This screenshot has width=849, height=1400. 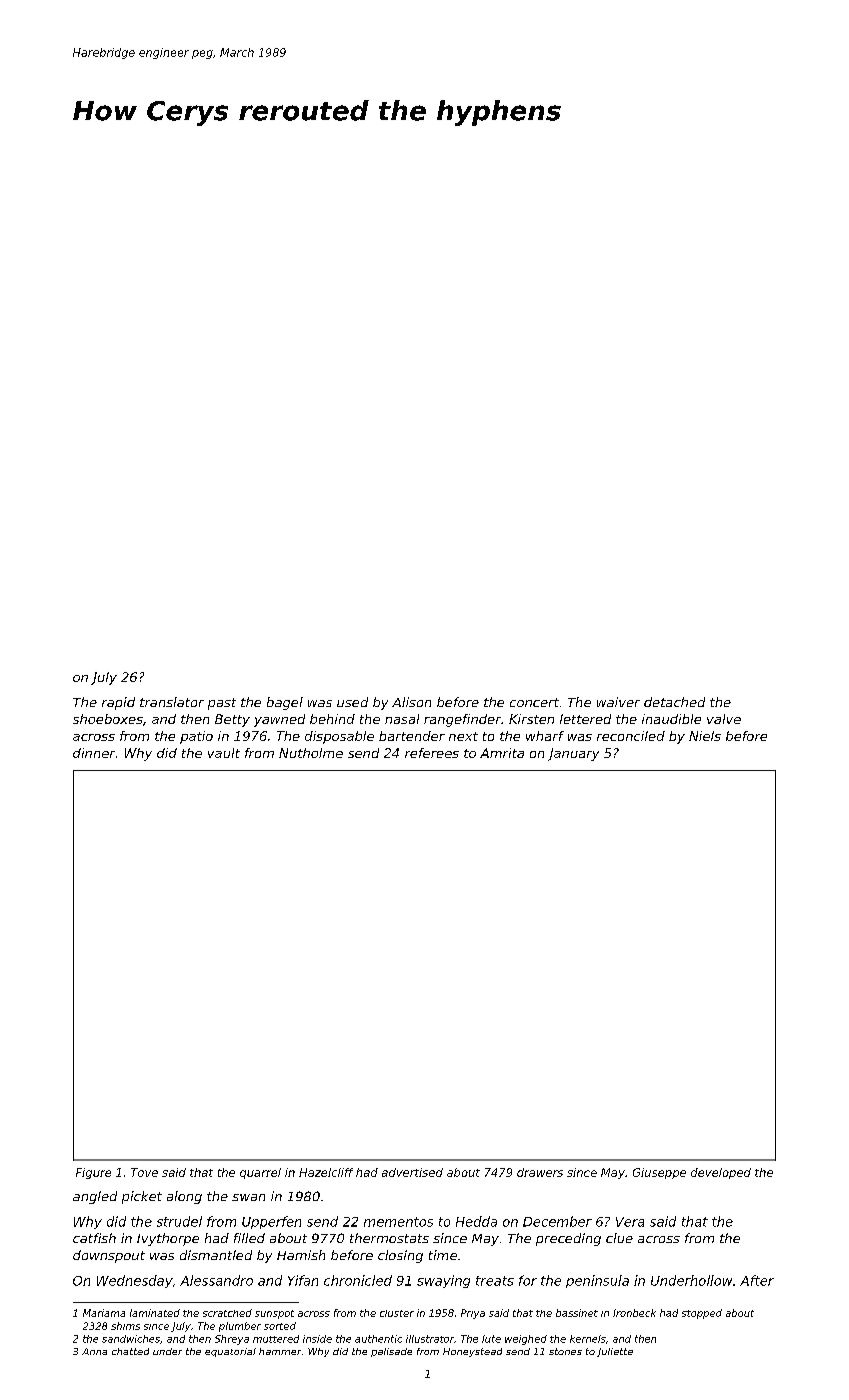 I want to click on translator, so click(x=172, y=702).
